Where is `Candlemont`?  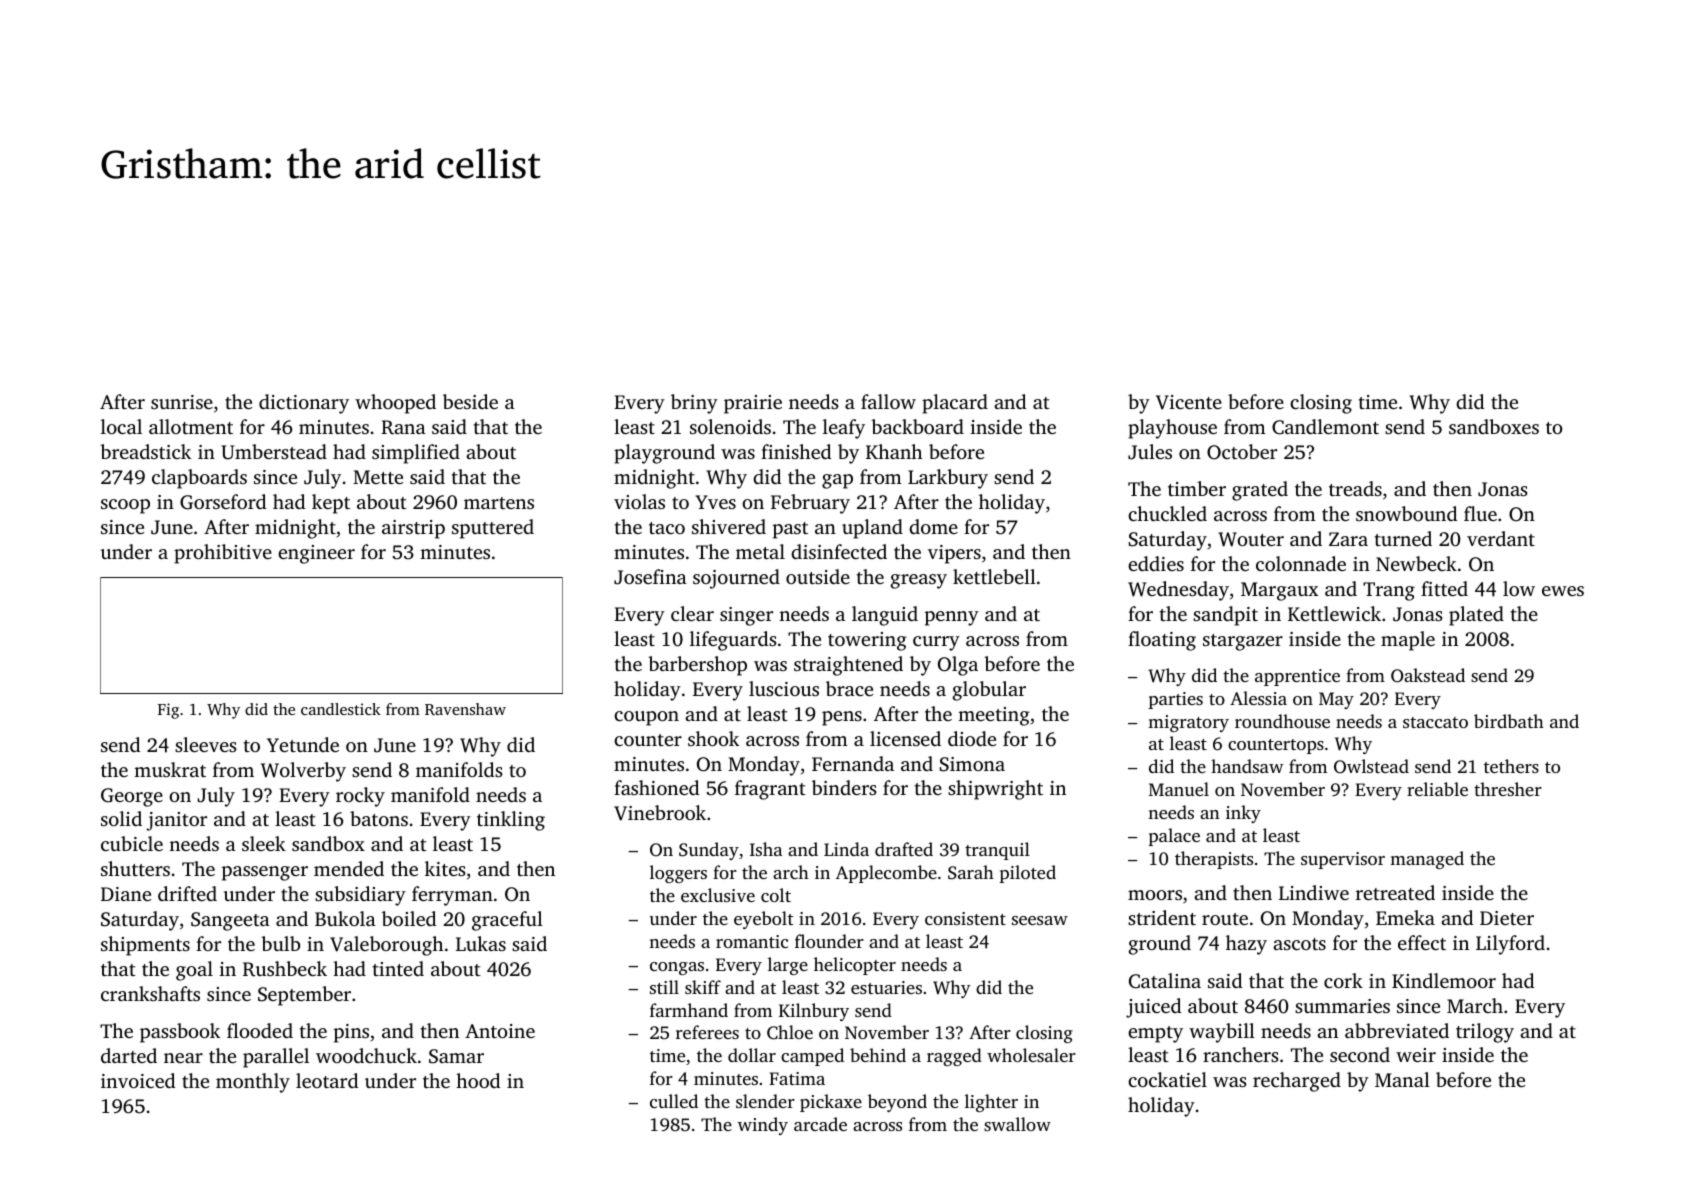
Candlemont is located at coordinates (1325, 427).
